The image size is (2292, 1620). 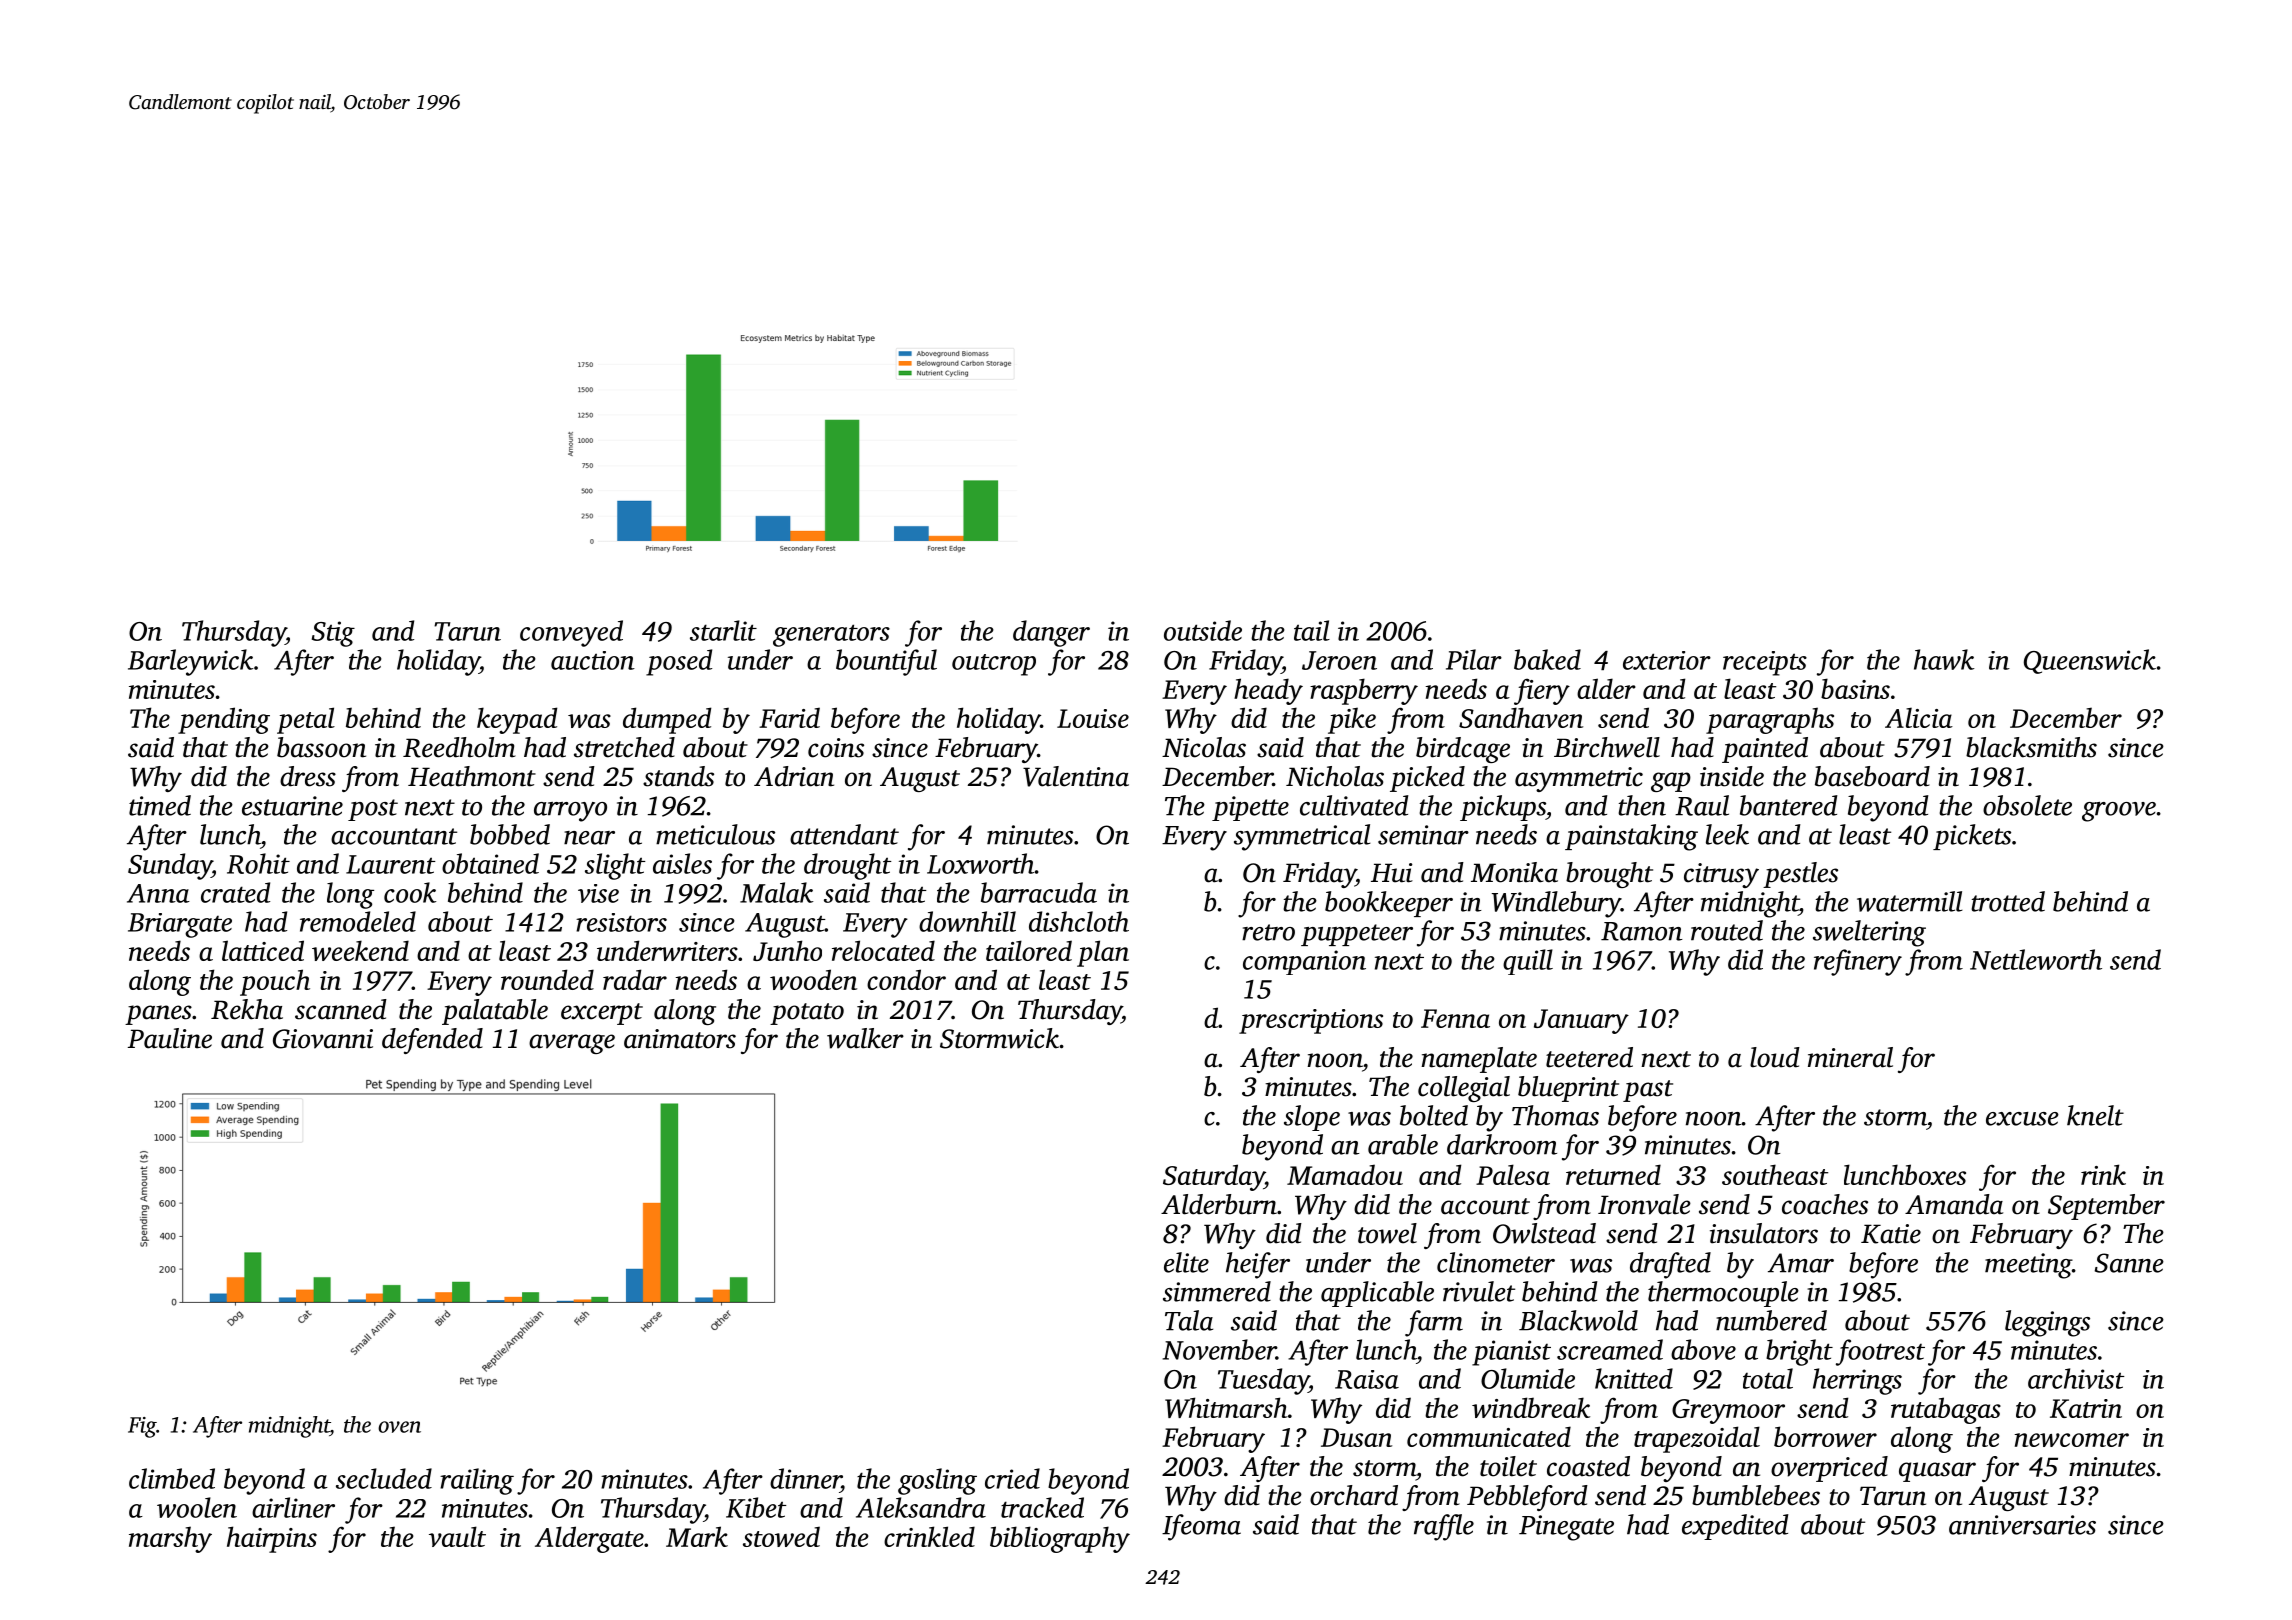 What do you see at coordinates (1311, 1021) in the screenshot?
I see `prescriptions` at bounding box center [1311, 1021].
